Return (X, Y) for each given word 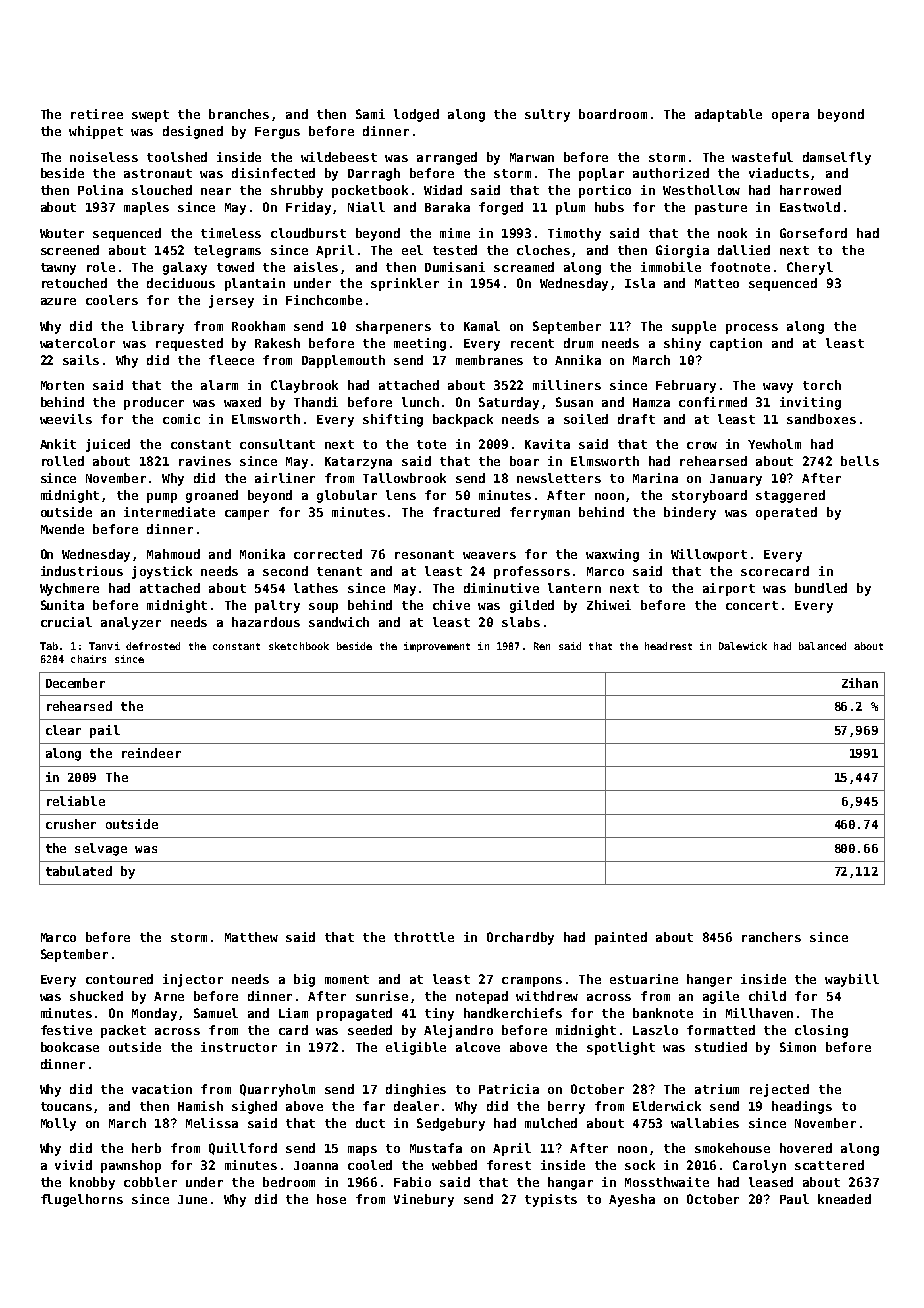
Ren (542, 646)
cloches (543, 250)
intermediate (169, 512)
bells (860, 461)
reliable (76, 801)
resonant (424, 554)
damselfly (837, 158)
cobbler (150, 1182)
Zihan (860, 683)
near (216, 191)
